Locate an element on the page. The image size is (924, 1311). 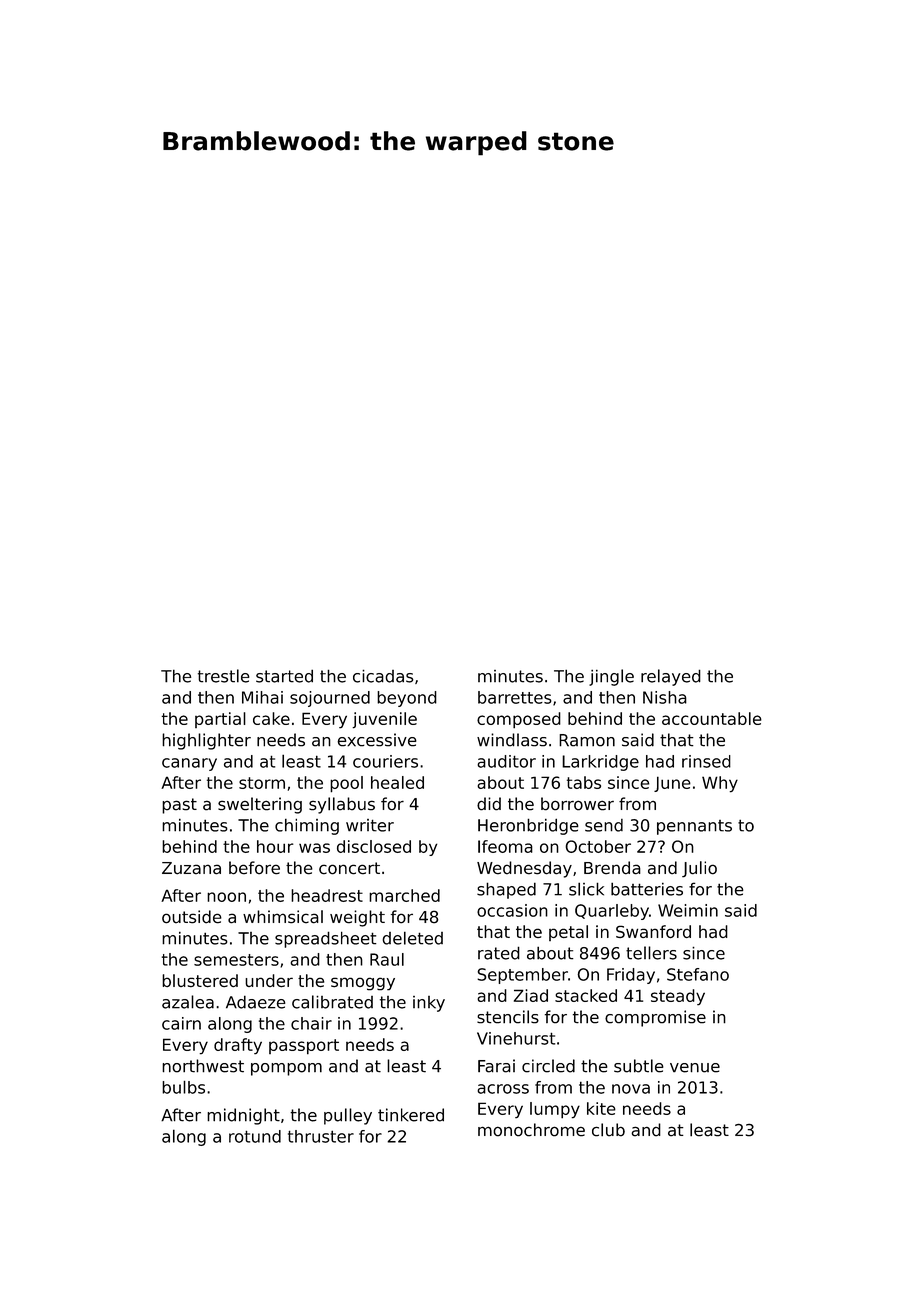
Zuzana is located at coordinates (191, 868).
